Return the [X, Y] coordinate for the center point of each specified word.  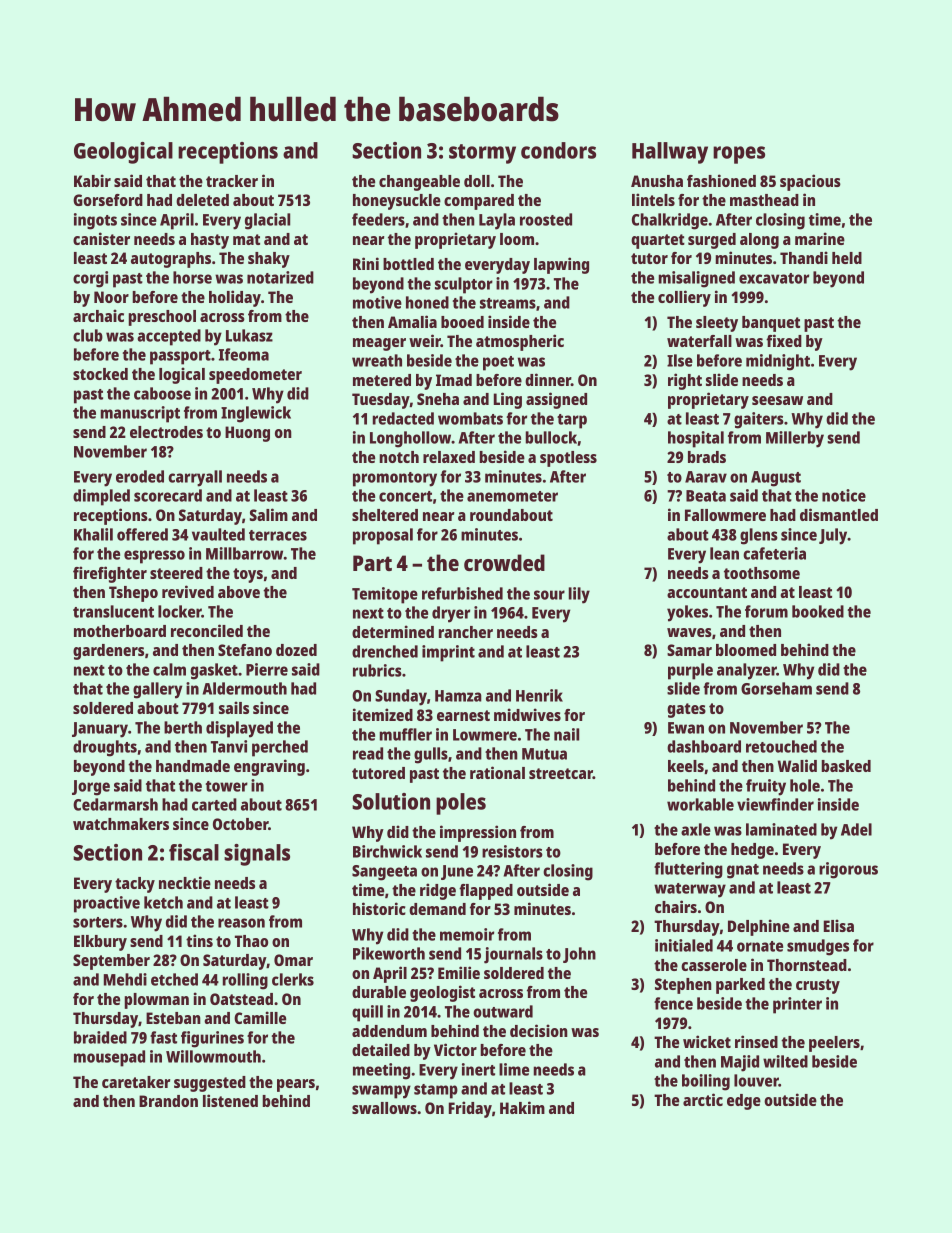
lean [724, 553]
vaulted [218, 534]
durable [379, 992]
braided [100, 1037]
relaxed [449, 457]
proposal [383, 536]
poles [461, 804]
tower [227, 786]
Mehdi [125, 979]
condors [558, 150]
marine [820, 238]
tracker [232, 181]
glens [759, 536]
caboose [162, 393]
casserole [714, 965]
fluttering [688, 870]
